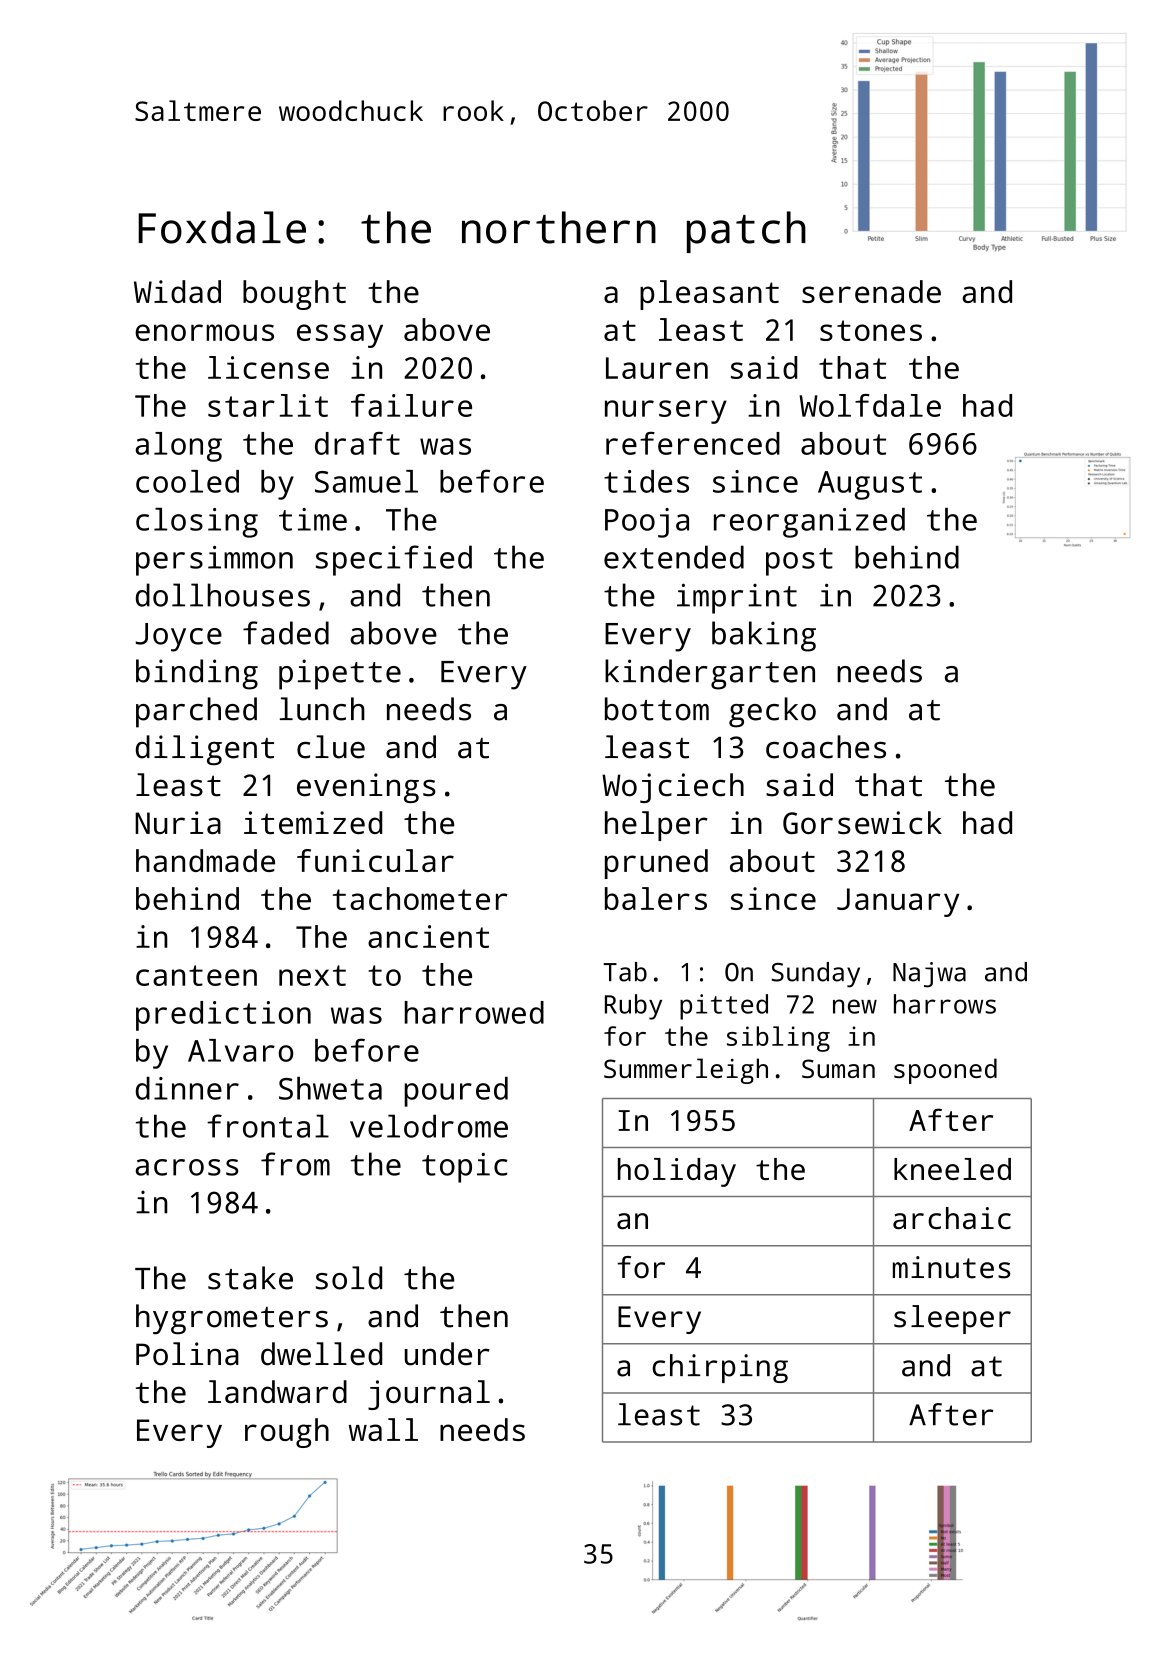 Image resolution: width=1165 pixels, height=1654 pixels. I want to click on Lauren, so click(657, 368).
